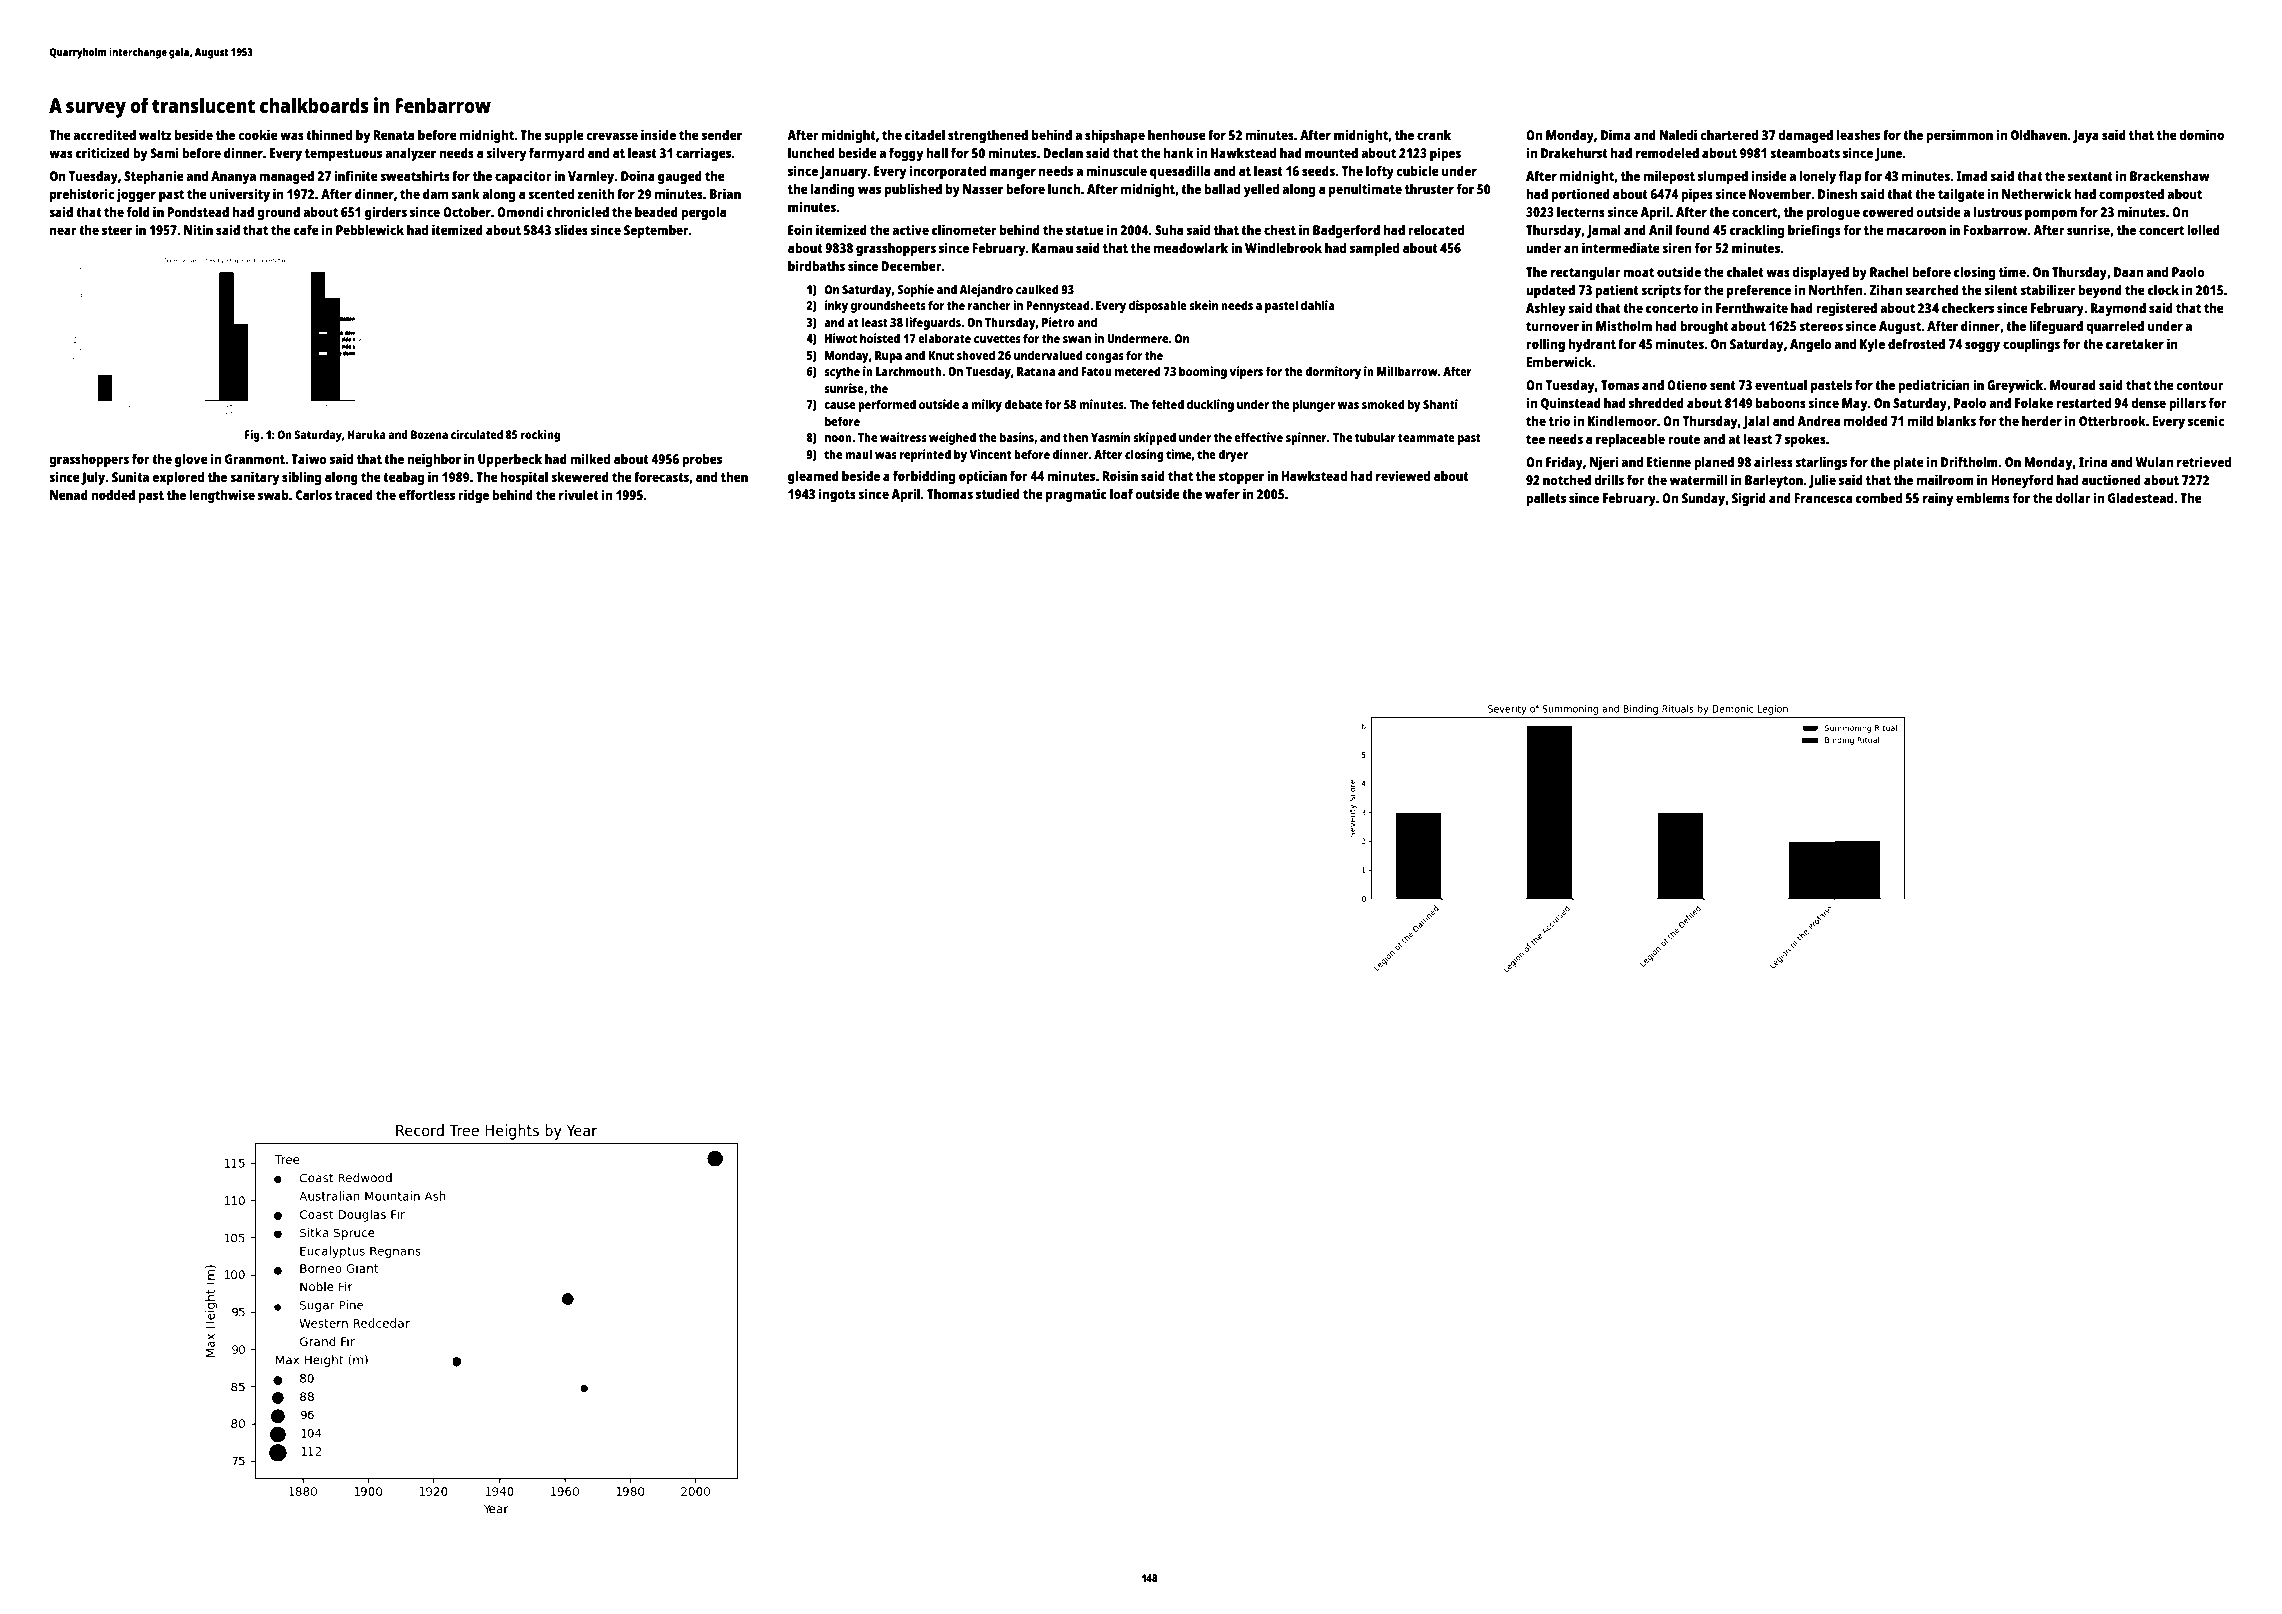 This page has height=1614, width=2282. I want to click on Hiwot, so click(841, 338).
